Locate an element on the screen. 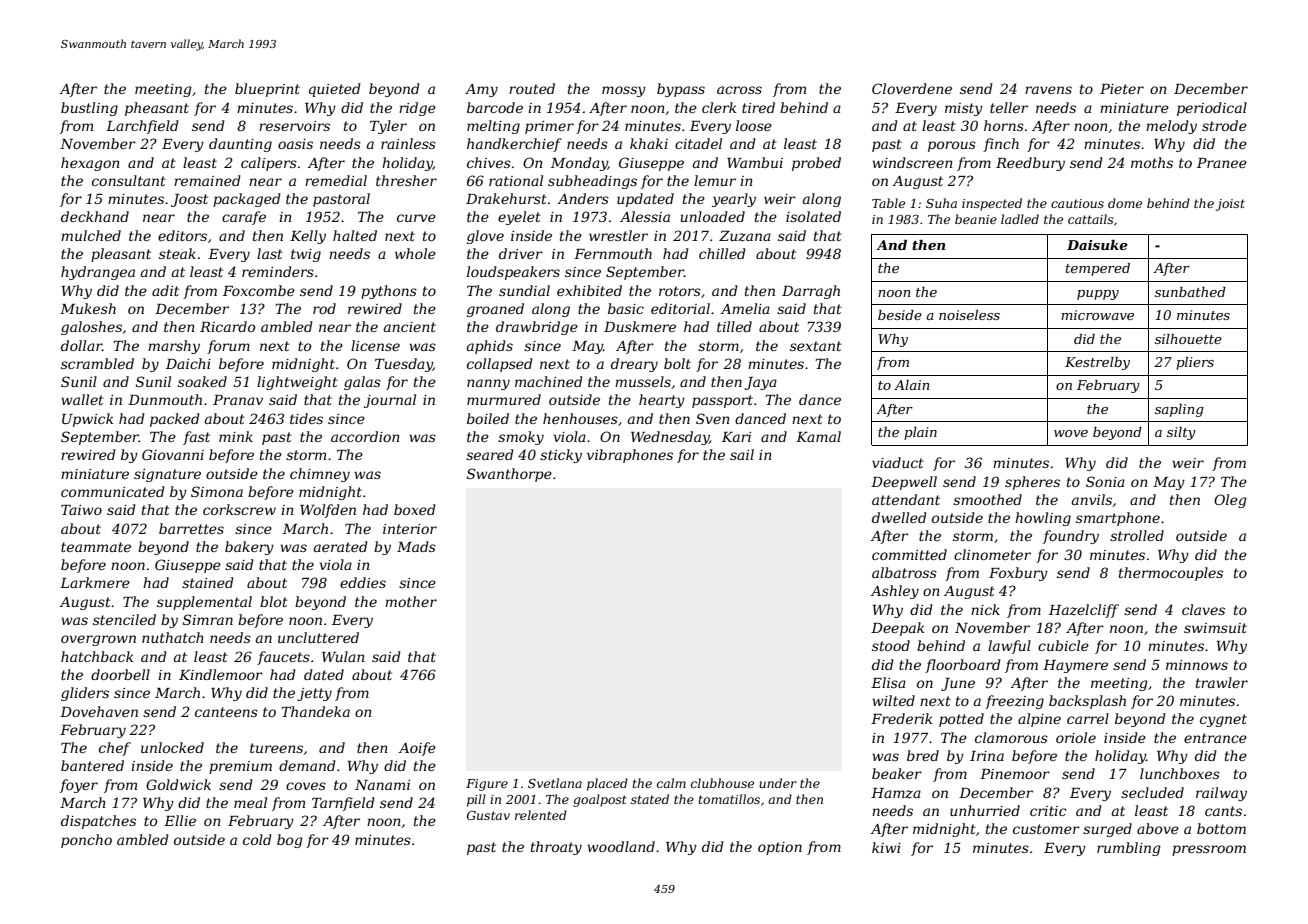  tureens is located at coordinates (276, 748).
